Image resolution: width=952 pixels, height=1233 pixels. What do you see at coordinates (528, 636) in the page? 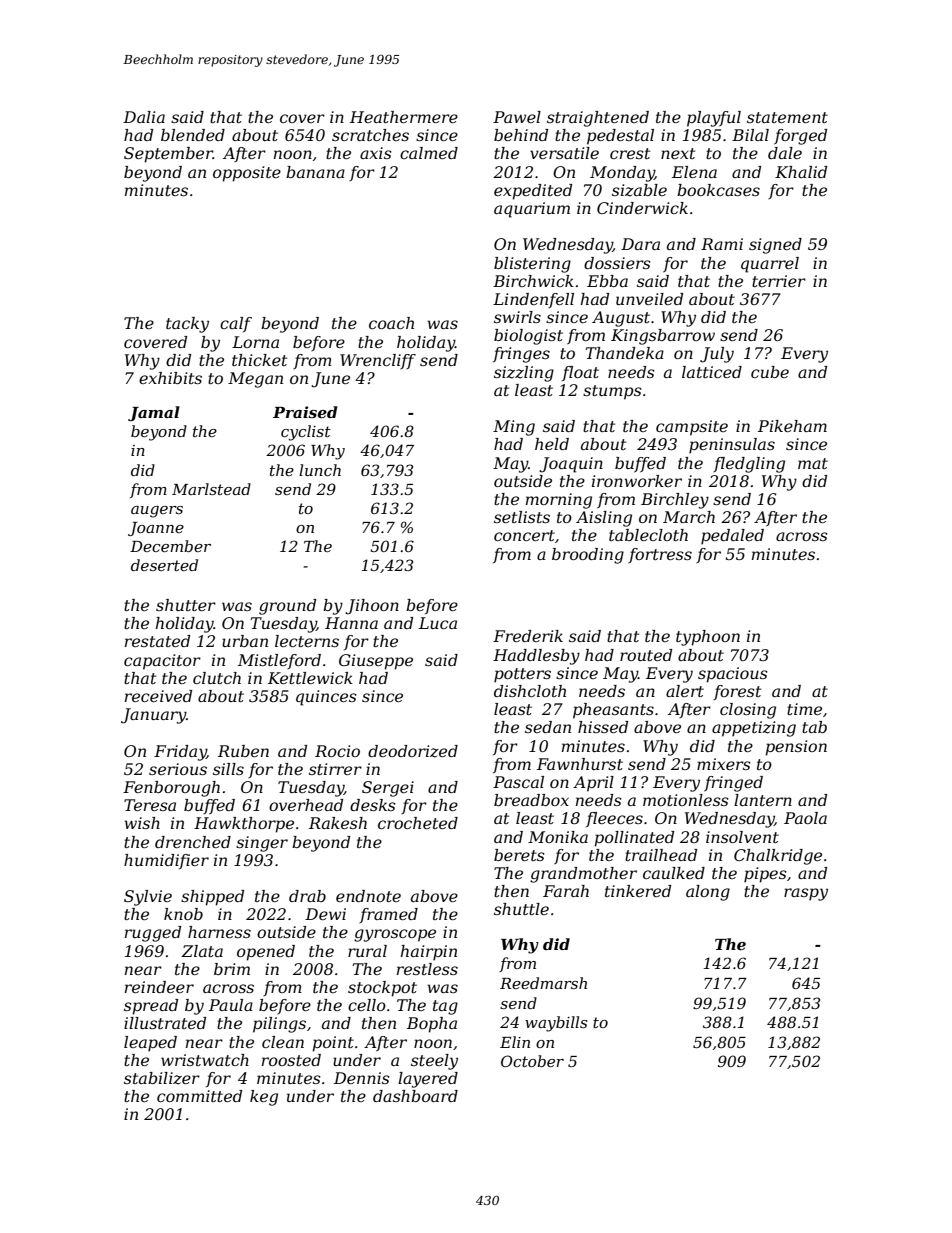
I see `Frederik` at bounding box center [528, 636].
